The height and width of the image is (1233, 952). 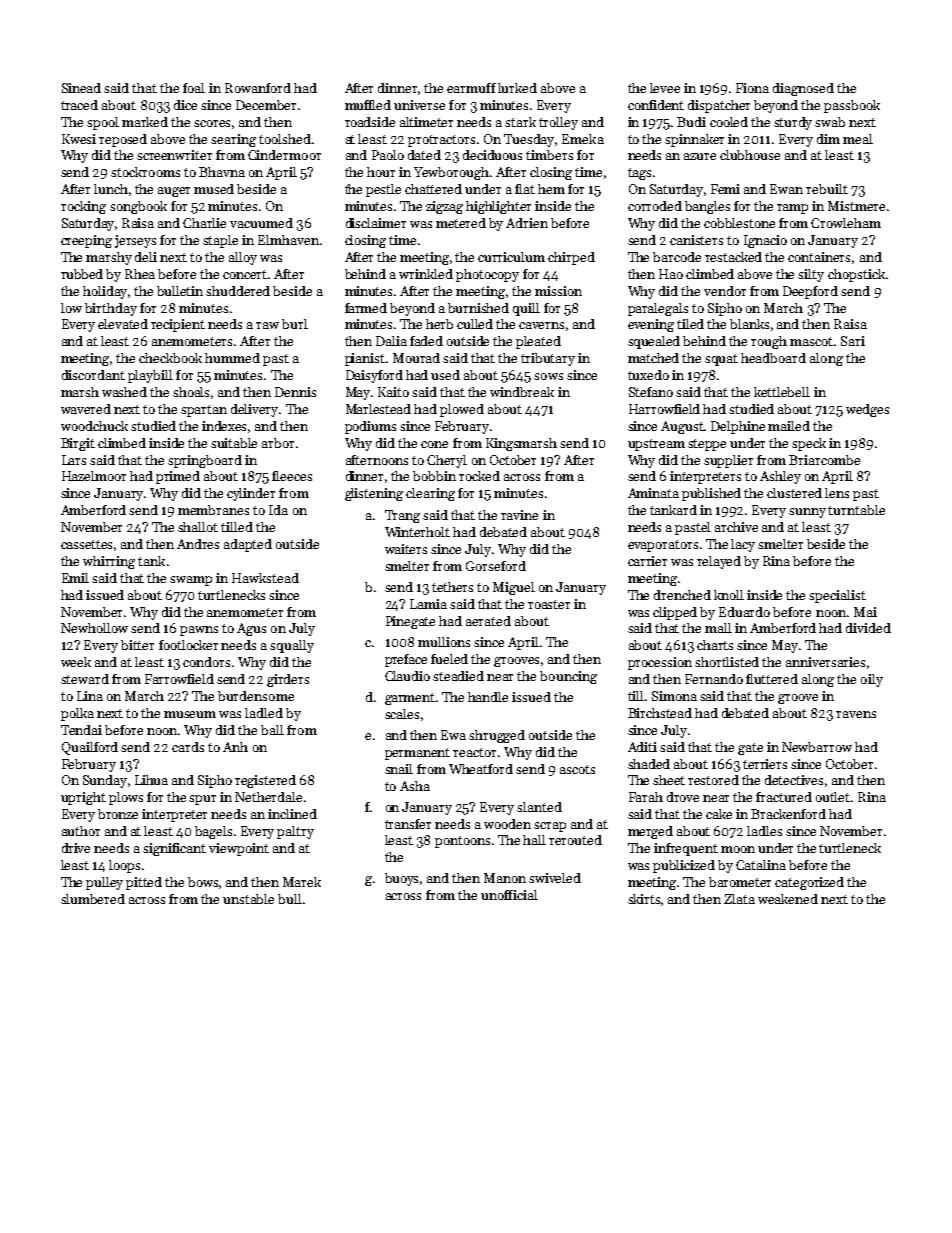 I want to click on mascot, so click(x=811, y=341).
